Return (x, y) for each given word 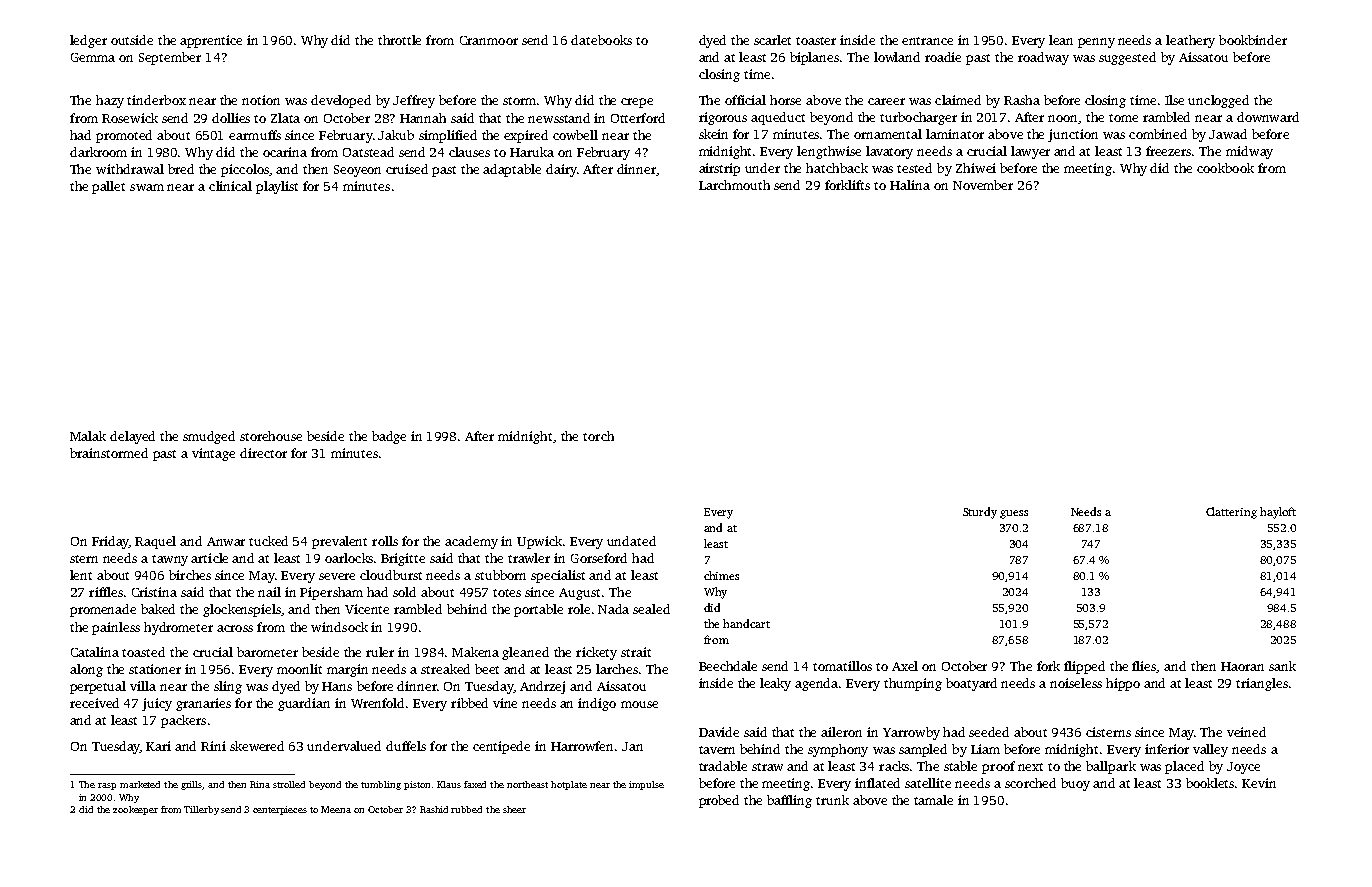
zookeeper (135, 810)
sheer (514, 809)
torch (598, 436)
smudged (209, 437)
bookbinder (1253, 40)
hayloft (1278, 513)
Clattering (1231, 513)
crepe (637, 103)
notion (261, 100)
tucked (268, 541)
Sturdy (980, 513)
